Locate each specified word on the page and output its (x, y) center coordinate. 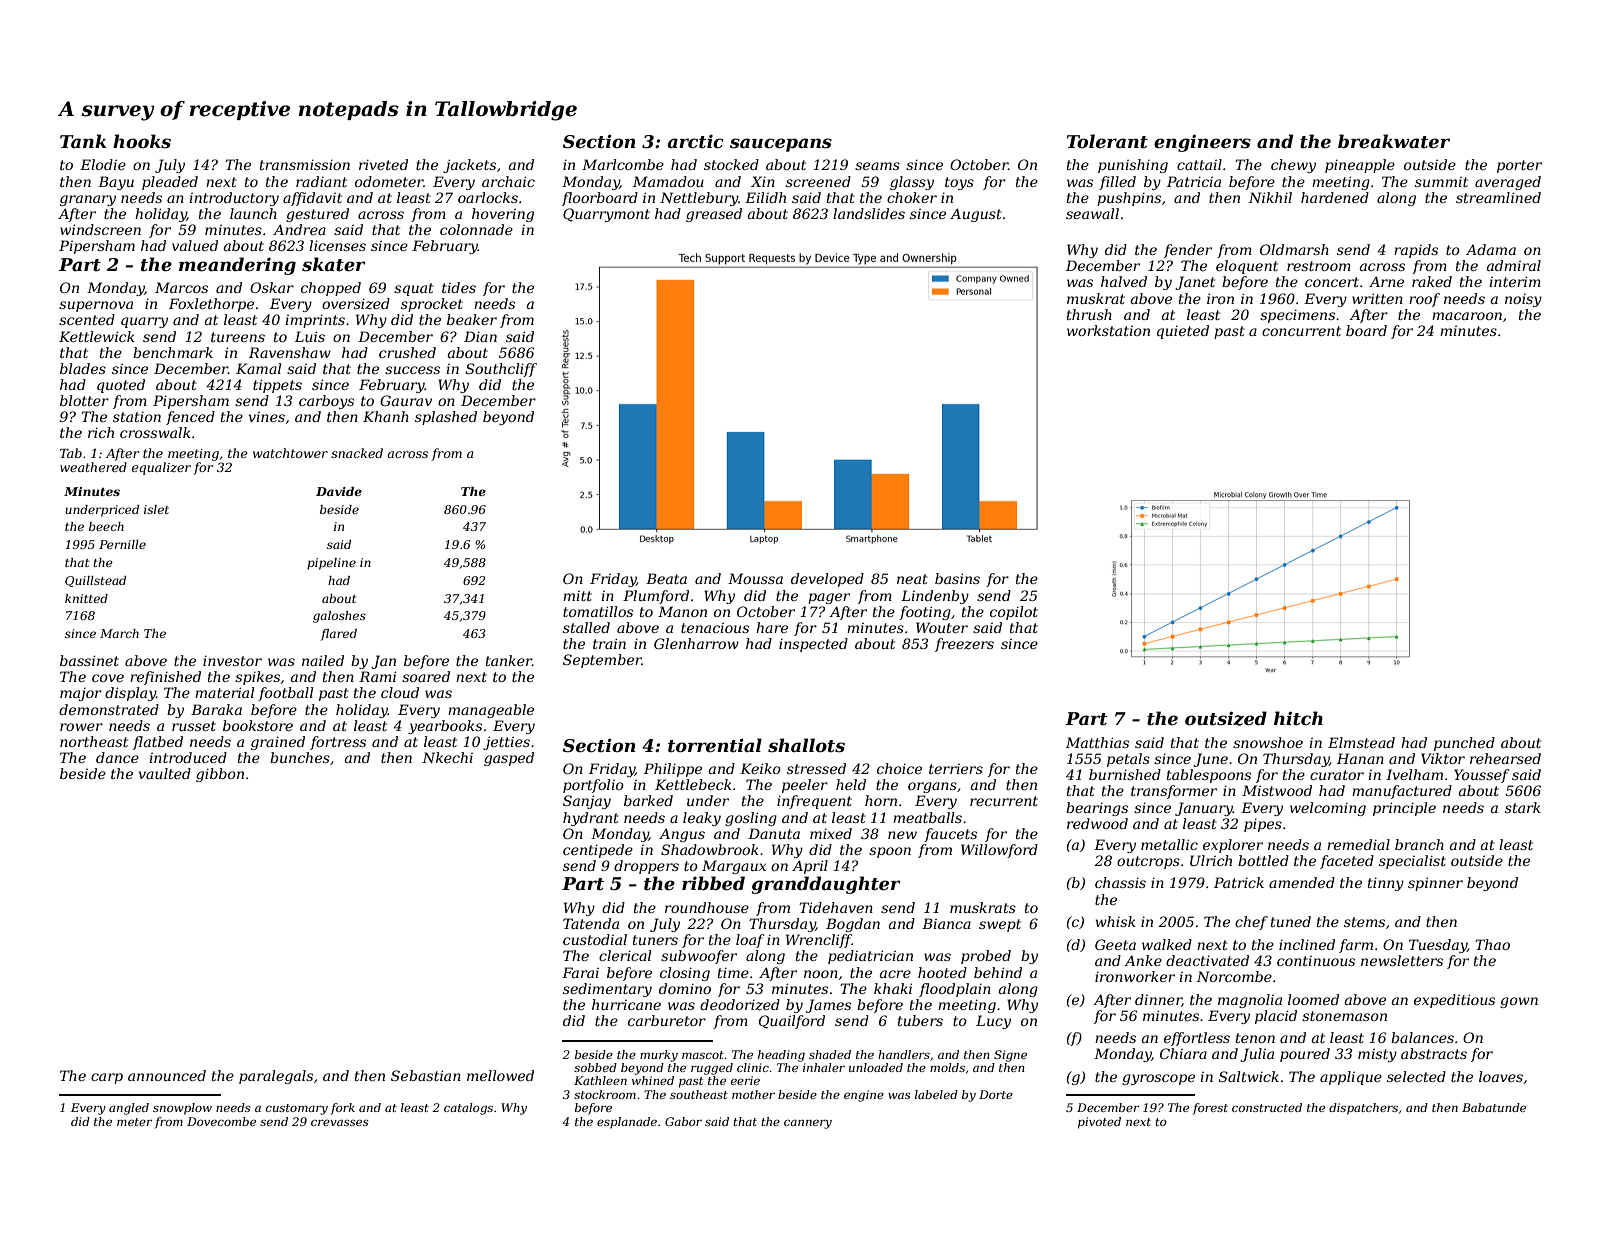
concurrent (1301, 331)
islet (156, 509)
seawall (1092, 213)
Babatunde (1494, 1107)
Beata (666, 578)
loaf (750, 941)
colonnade (476, 229)
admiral (1514, 265)
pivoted (1099, 1123)
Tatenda (591, 923)
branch (1419, 844)
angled (129, 1109)
